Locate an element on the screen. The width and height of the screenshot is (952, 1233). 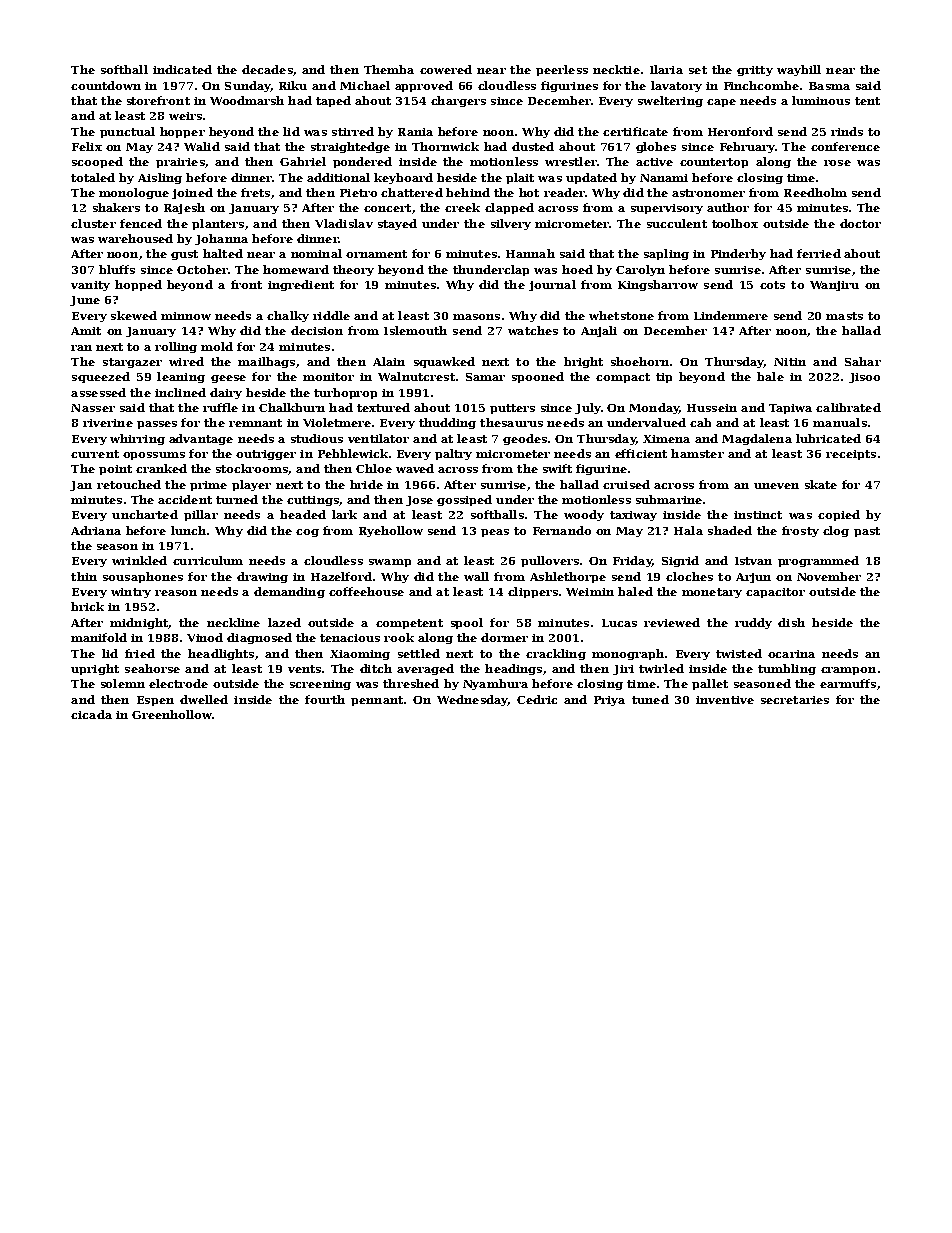
cluster is located at coordinates (93, 223).
